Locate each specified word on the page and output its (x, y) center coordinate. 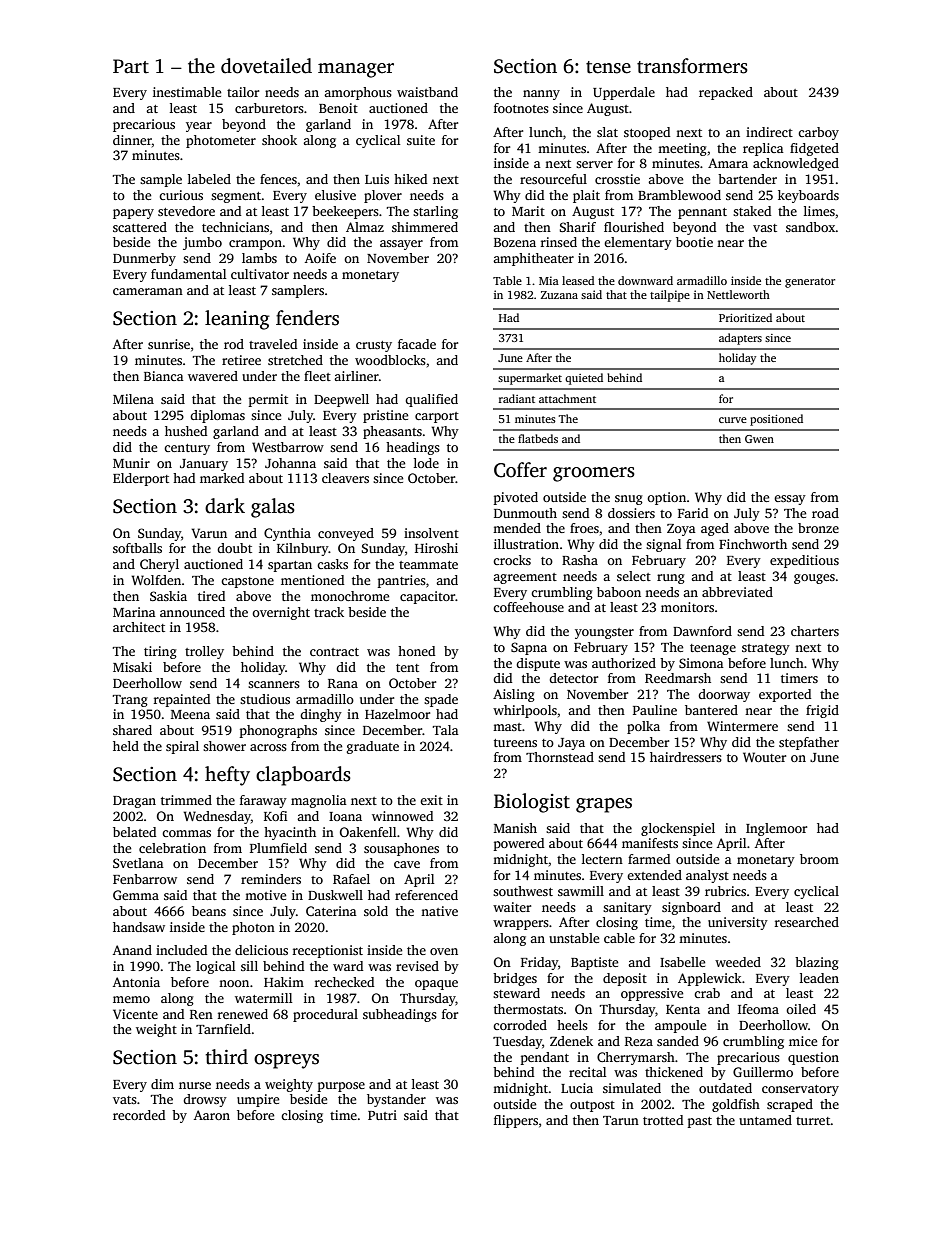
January (204, 465)
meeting (682, 149)
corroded (520, 1025)
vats (125, 1100)
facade (417, 344)
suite (421, 140)
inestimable (187, 92)
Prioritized (745, 317)
